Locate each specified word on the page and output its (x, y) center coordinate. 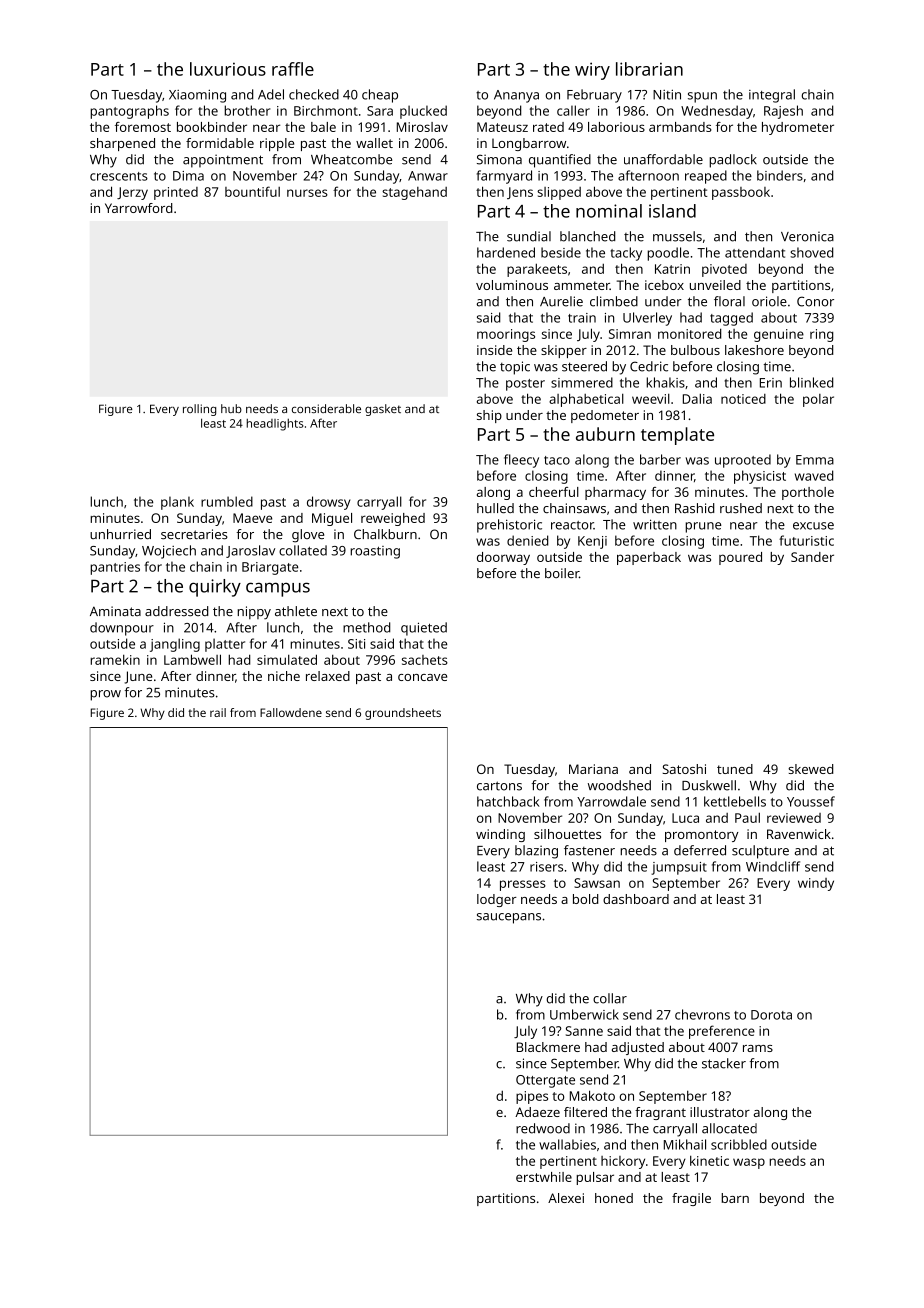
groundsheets (403, 714)
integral (772, 96)
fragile (691, 1199)
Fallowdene (291, 712)
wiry (592, 71)
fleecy (521, 461)
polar (818, 400)
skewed (810, 769)
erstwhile (544, 1177)
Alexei (566, 1198)
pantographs (129, 112)
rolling (199, 410)
